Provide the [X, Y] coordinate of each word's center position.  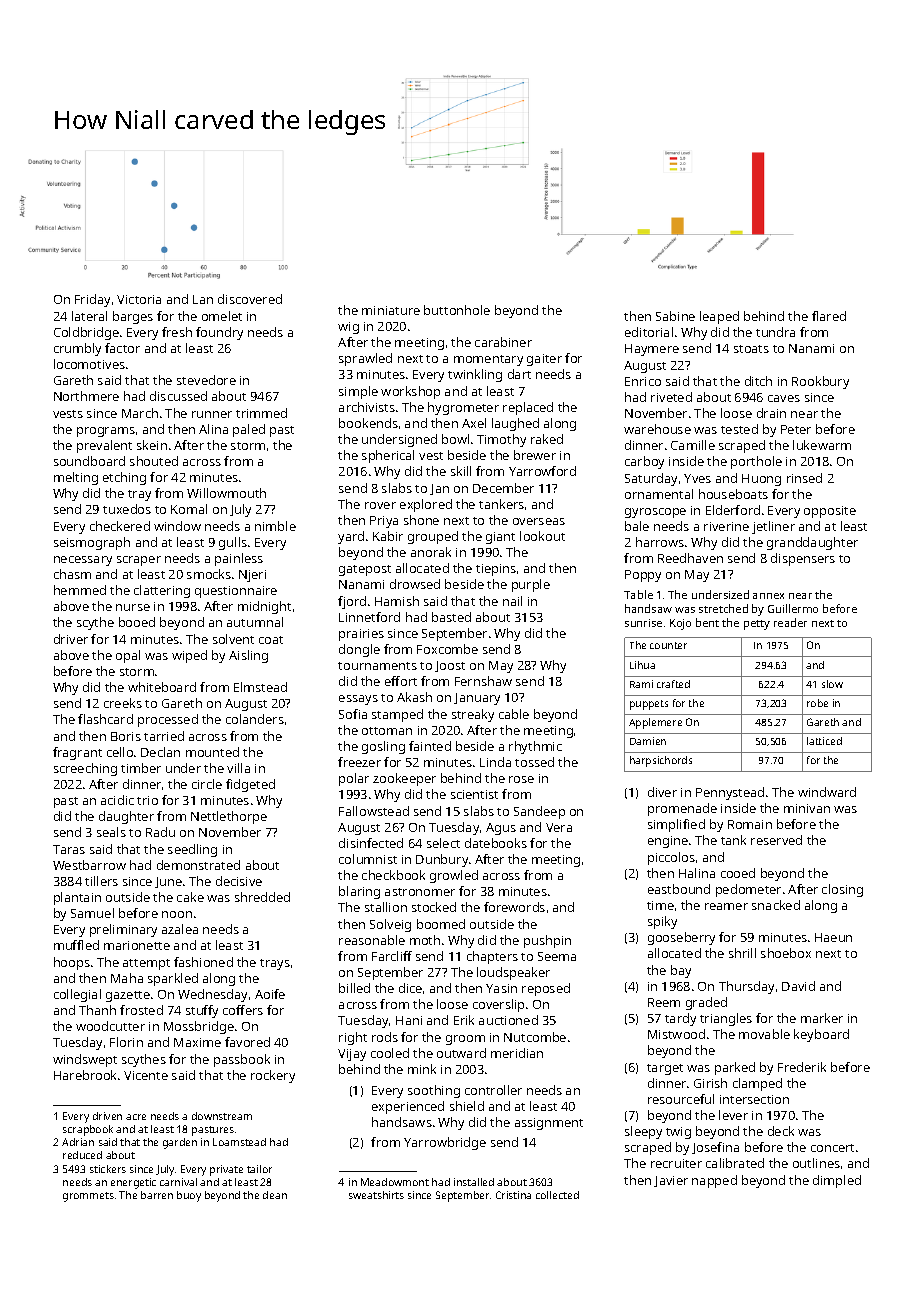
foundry [219, 333]
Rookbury [820, 382]
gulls [233, 543]
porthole [756, 462]
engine [668, 842]
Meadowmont [395, 1182]
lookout [542, 536]
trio [147, 800]
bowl [455, 439]
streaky [473, 715]
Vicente [146, 1075]
